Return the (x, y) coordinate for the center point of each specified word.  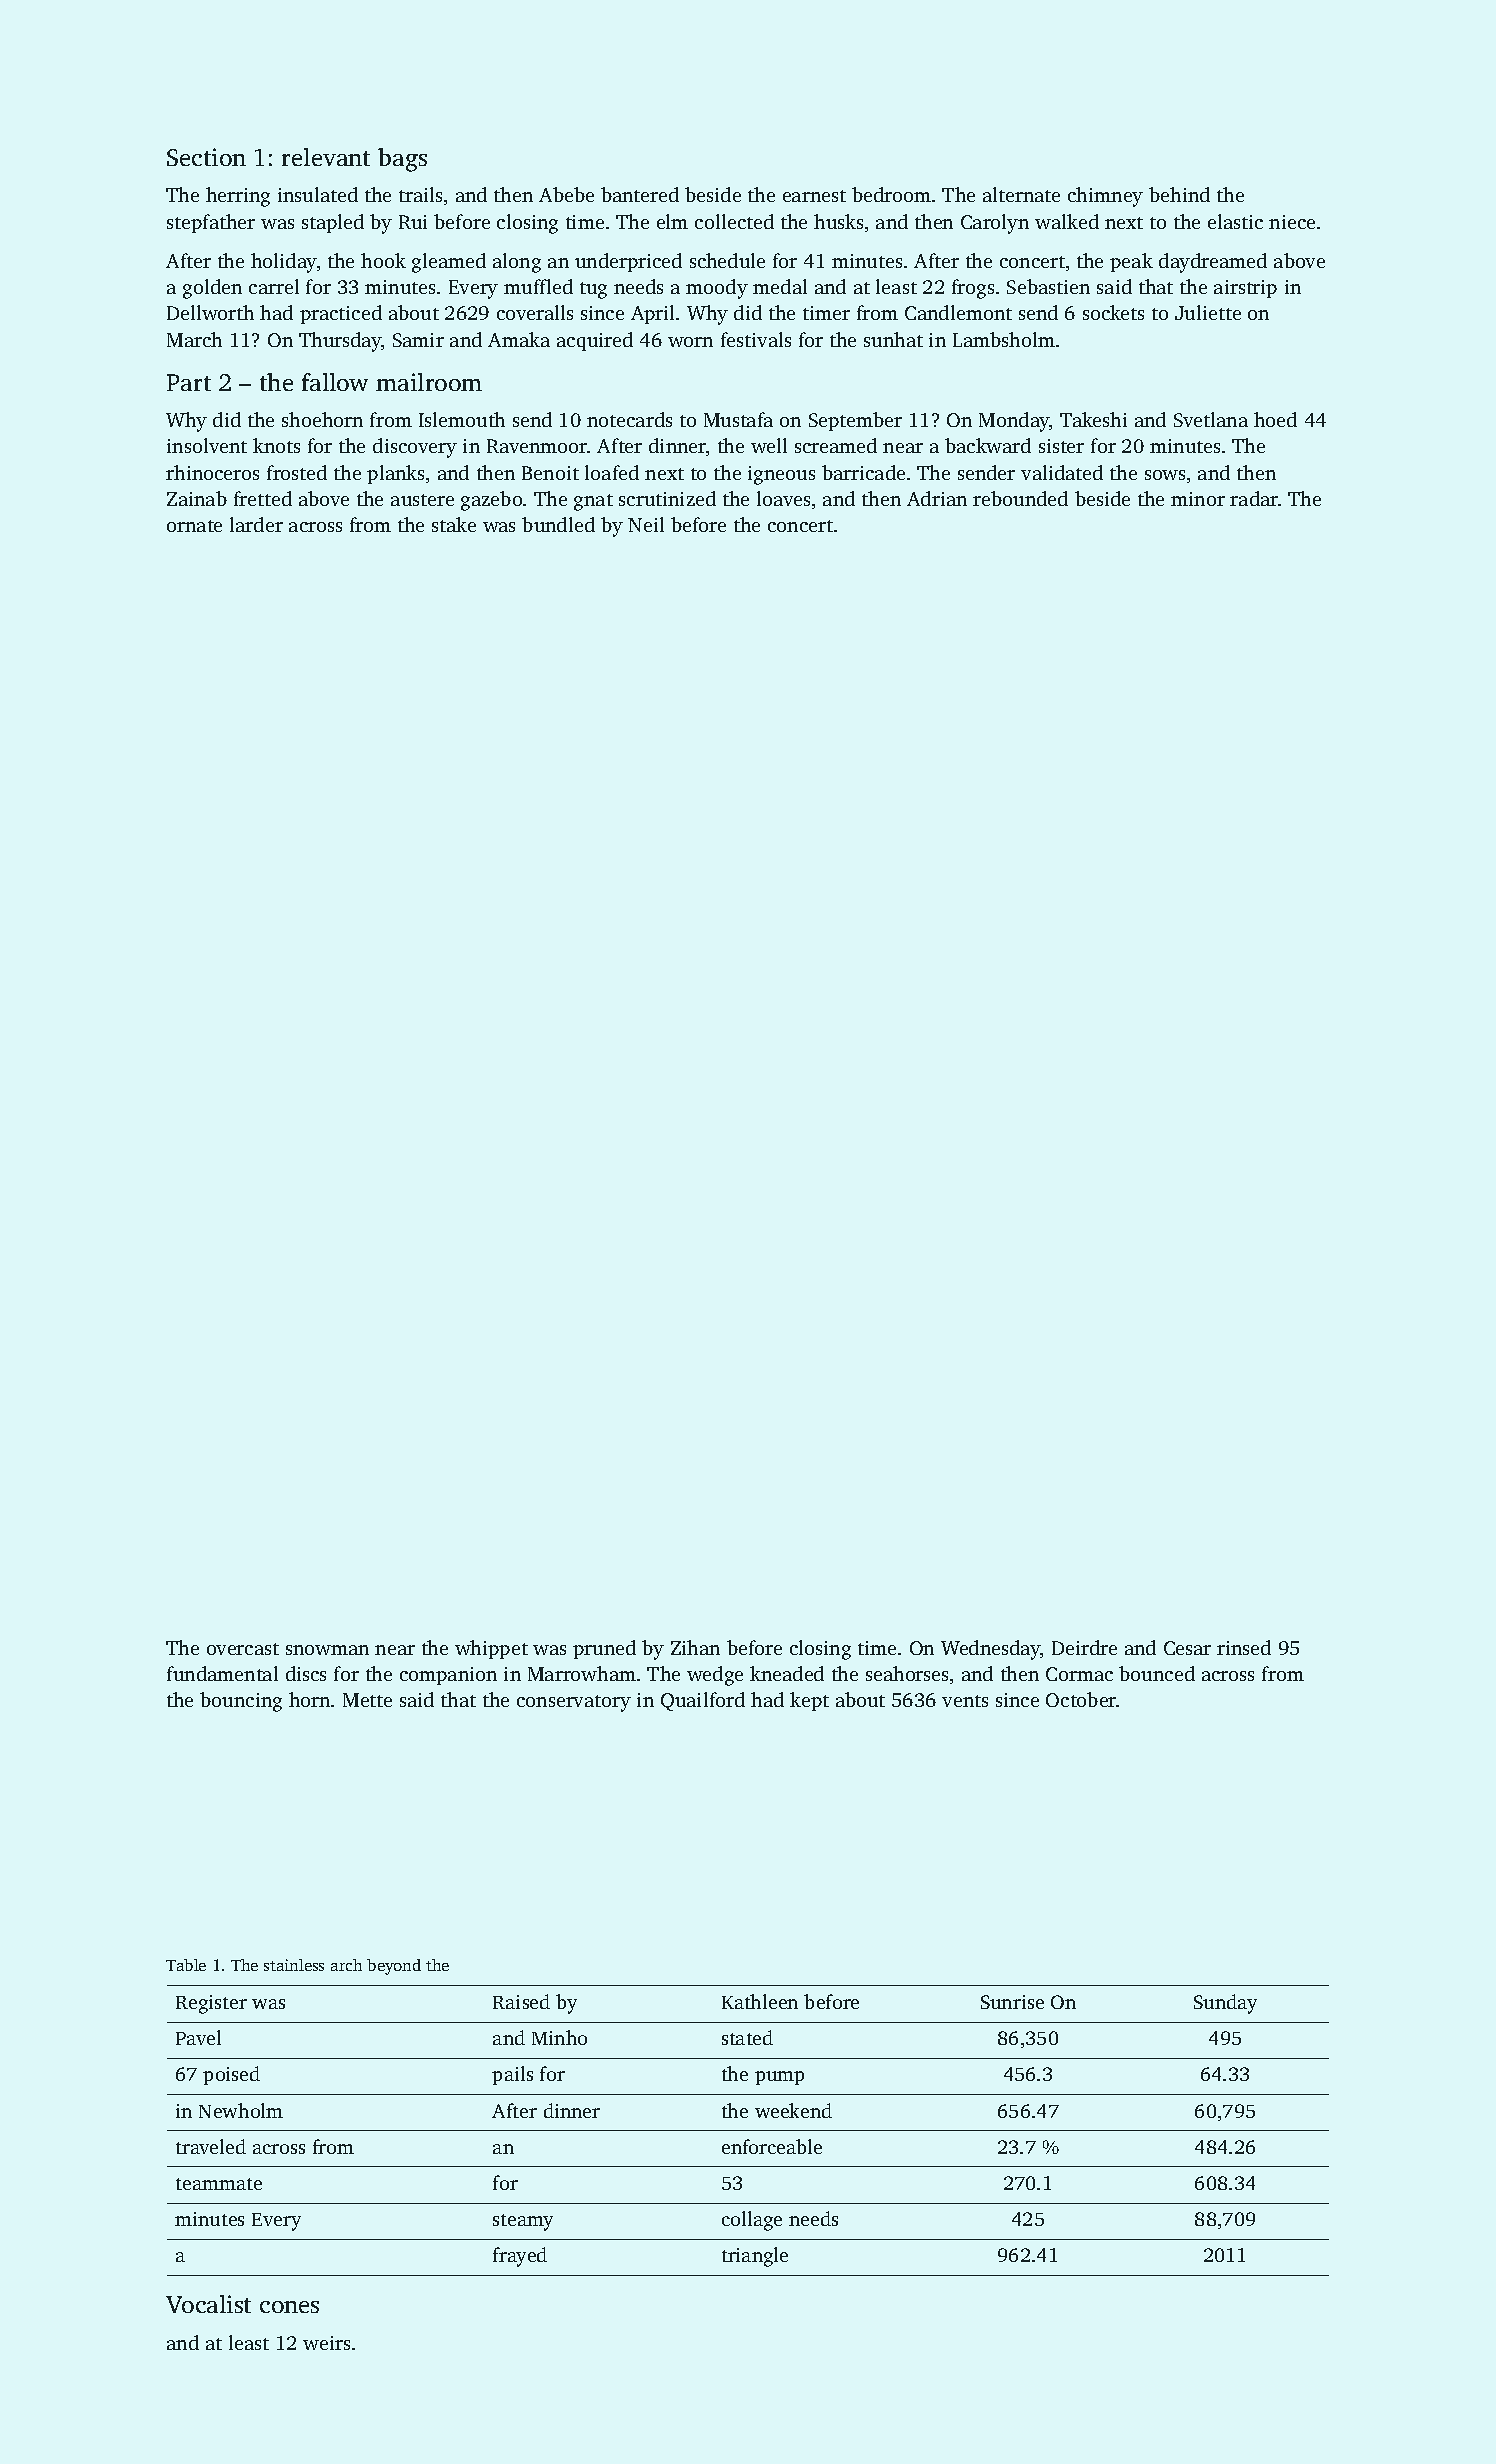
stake (454, 524)
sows (1165, 475)
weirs (326, 2343)
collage (752, 2221)
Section (206, 157)
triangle (755, 2257)
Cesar (1187, 1648)
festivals (756, 339)
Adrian (937, 498)
